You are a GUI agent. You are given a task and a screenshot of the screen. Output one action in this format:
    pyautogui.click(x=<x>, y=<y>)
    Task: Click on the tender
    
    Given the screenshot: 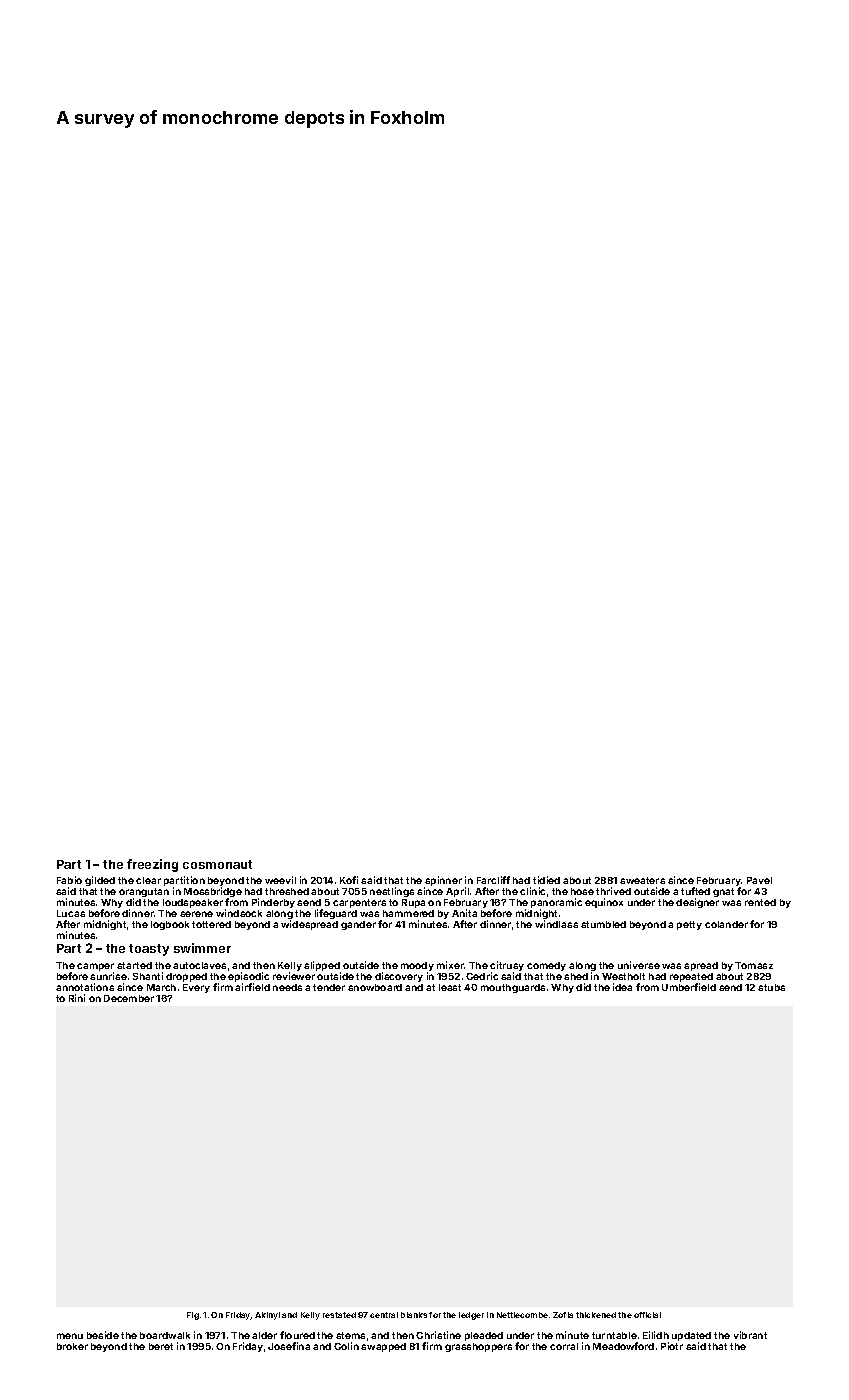 What is the action you would take?
    pyautogui.click(x=329, y=987)
